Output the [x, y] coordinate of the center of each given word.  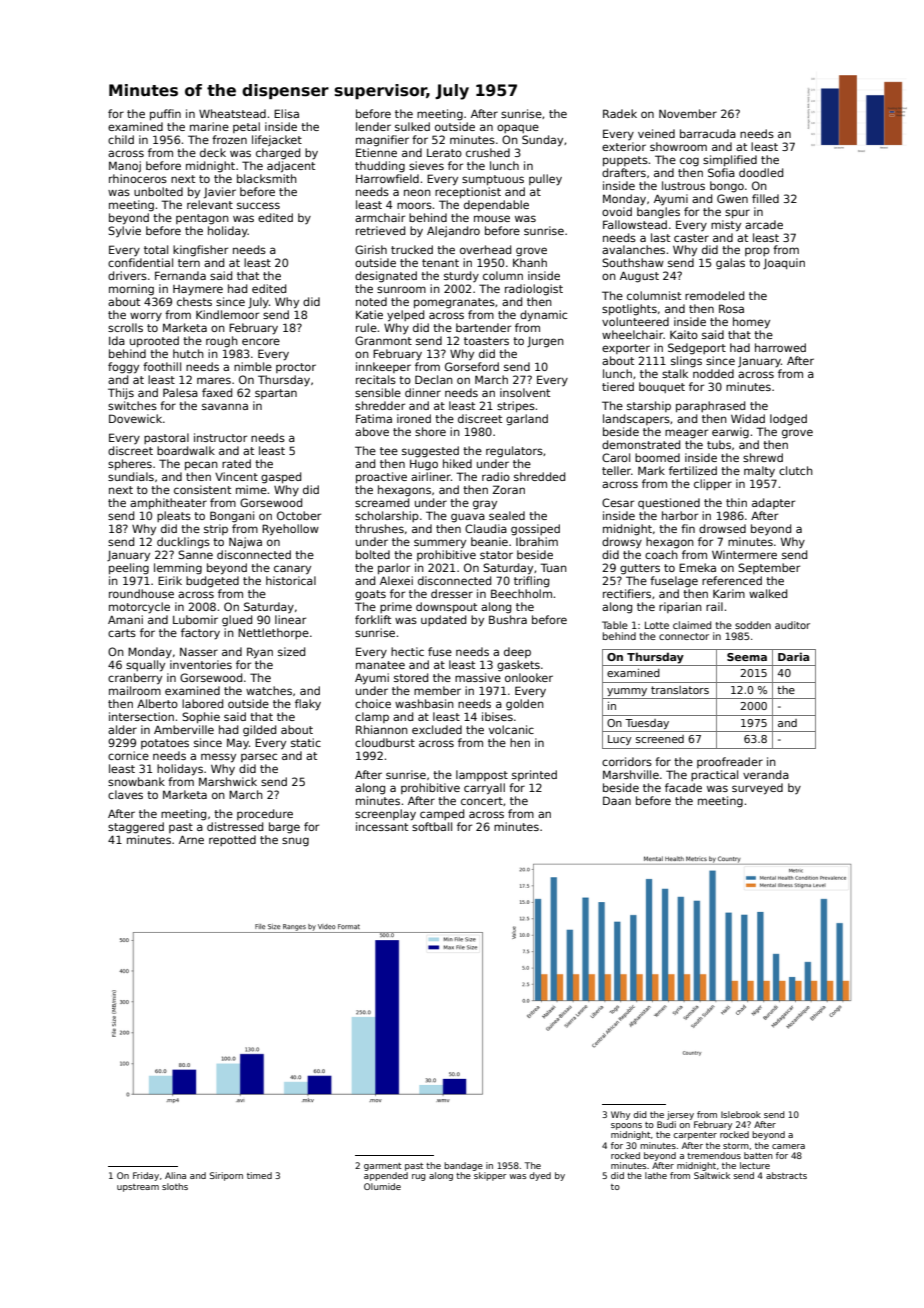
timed [259, 1175]
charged [278, 154]
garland [527, 420]
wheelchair [632, 334]
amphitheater [168, 503]
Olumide [382, 1186]
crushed [488, 152]
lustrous [683, 185]
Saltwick [712, 1175]
